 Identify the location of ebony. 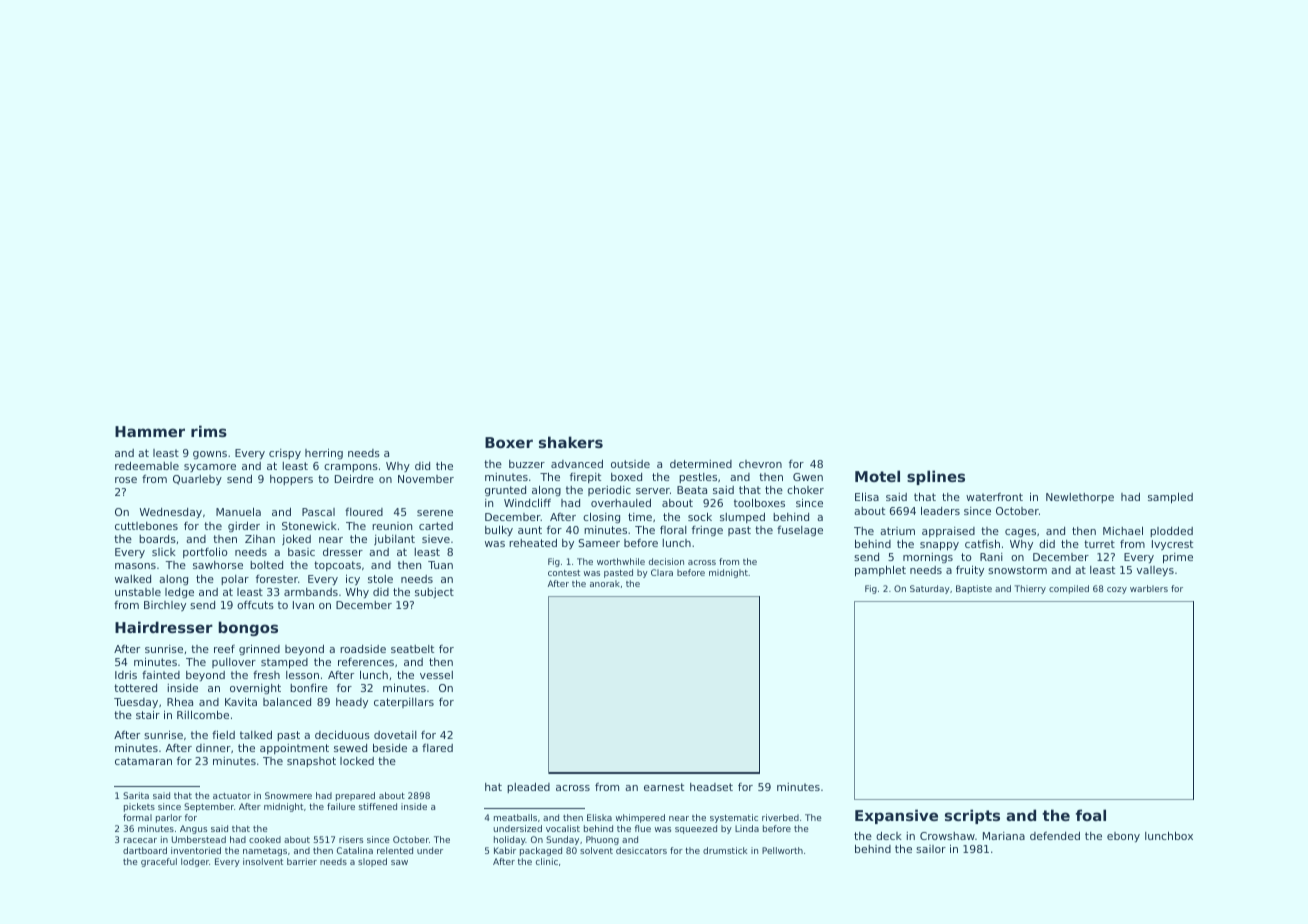
(1123, 837).
